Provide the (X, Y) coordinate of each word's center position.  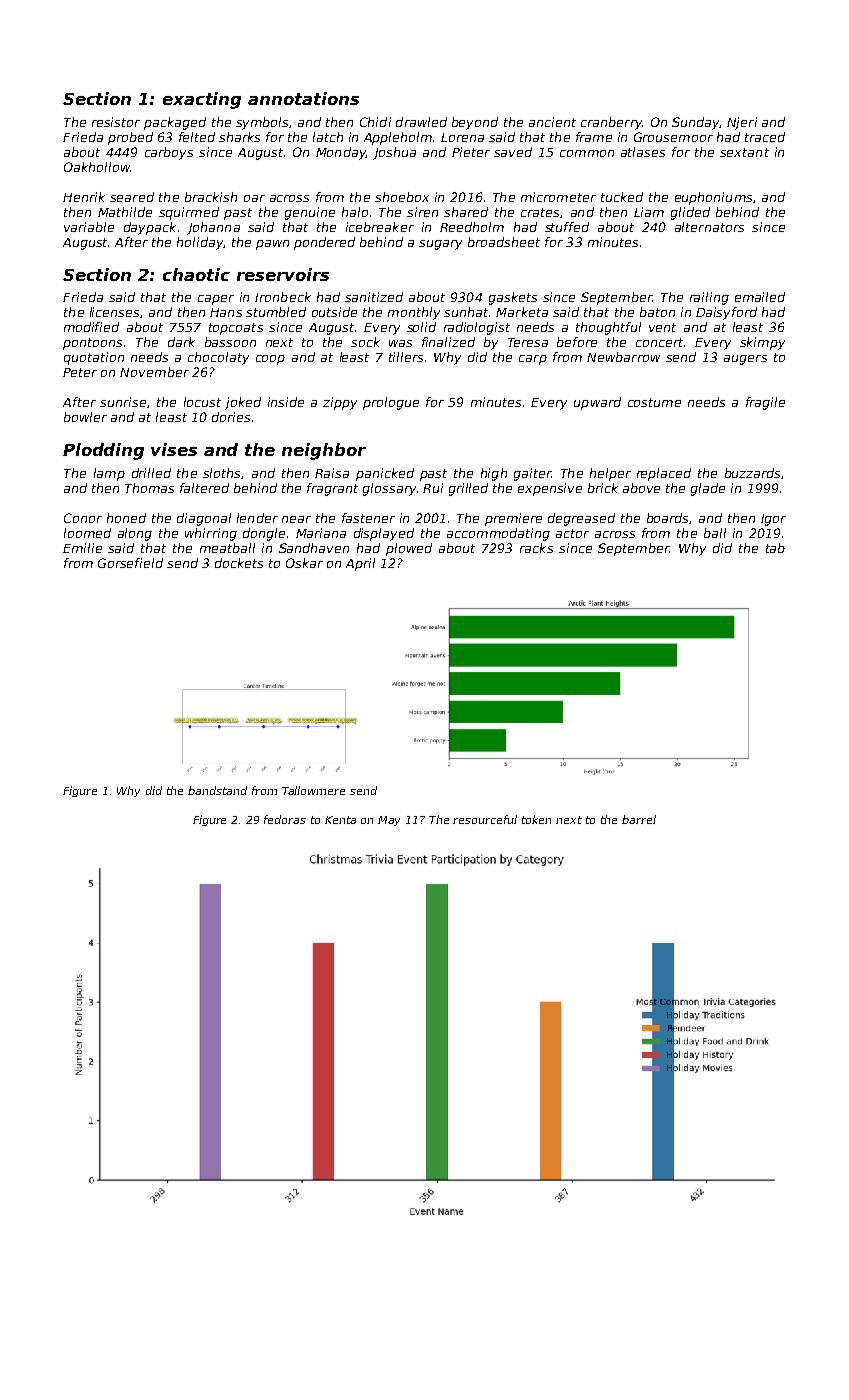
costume (654, 402)
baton (657, 312)
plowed (409, 549)
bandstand (217, 790)
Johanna (213, 228)
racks (536, 548)
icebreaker (380, 227)
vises (174, 449)
